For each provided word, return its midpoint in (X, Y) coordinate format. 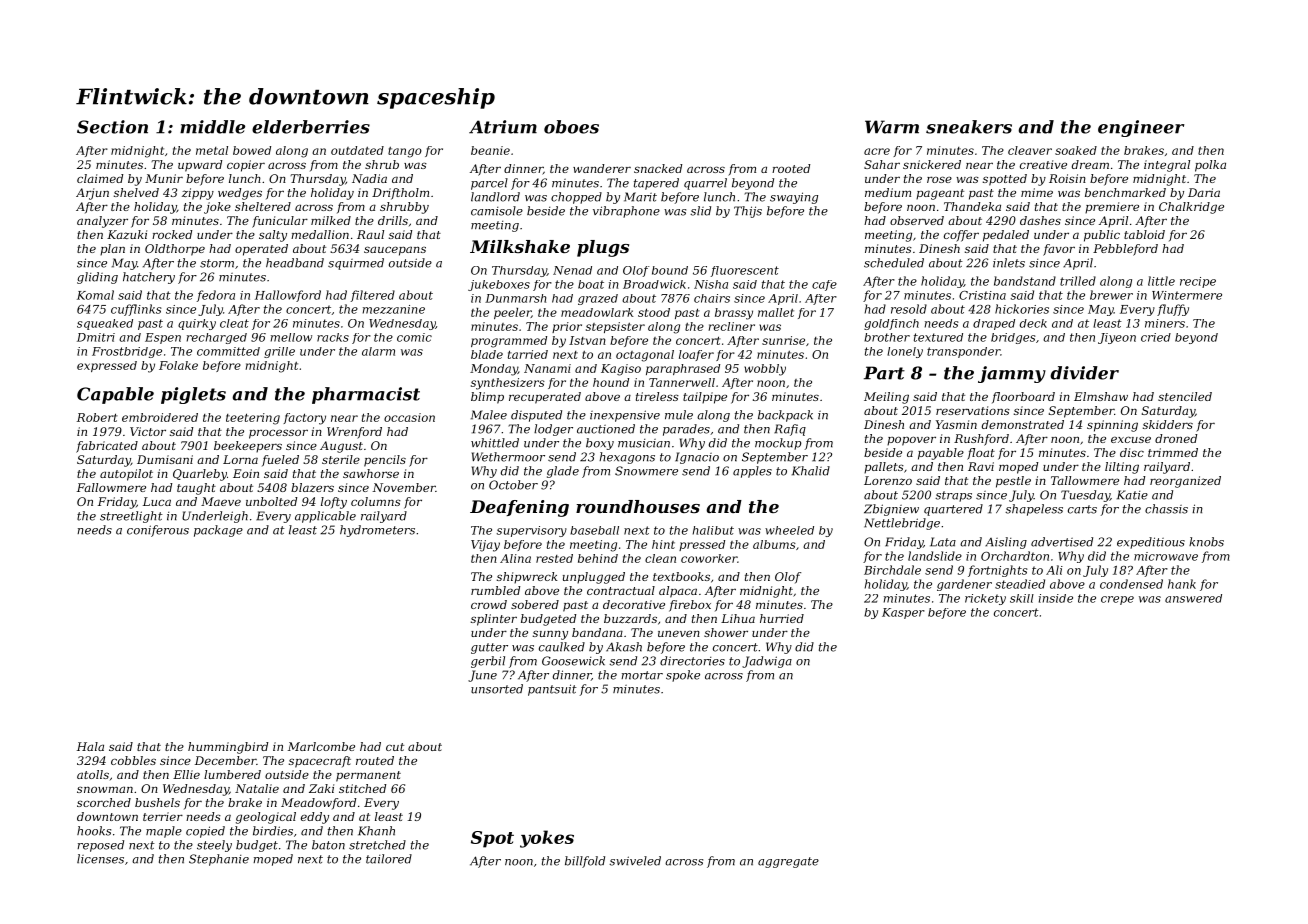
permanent (368, 776)
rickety (985, 599)
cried (1156, 337)
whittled (495, 443)
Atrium (503, 127)
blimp (487, 398)
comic (414, 337)
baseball (594, 530)
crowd (489, 604)
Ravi (981, 466)
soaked (1076, 150)
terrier (163, 816)
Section (112, 127)
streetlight (131, 517)
